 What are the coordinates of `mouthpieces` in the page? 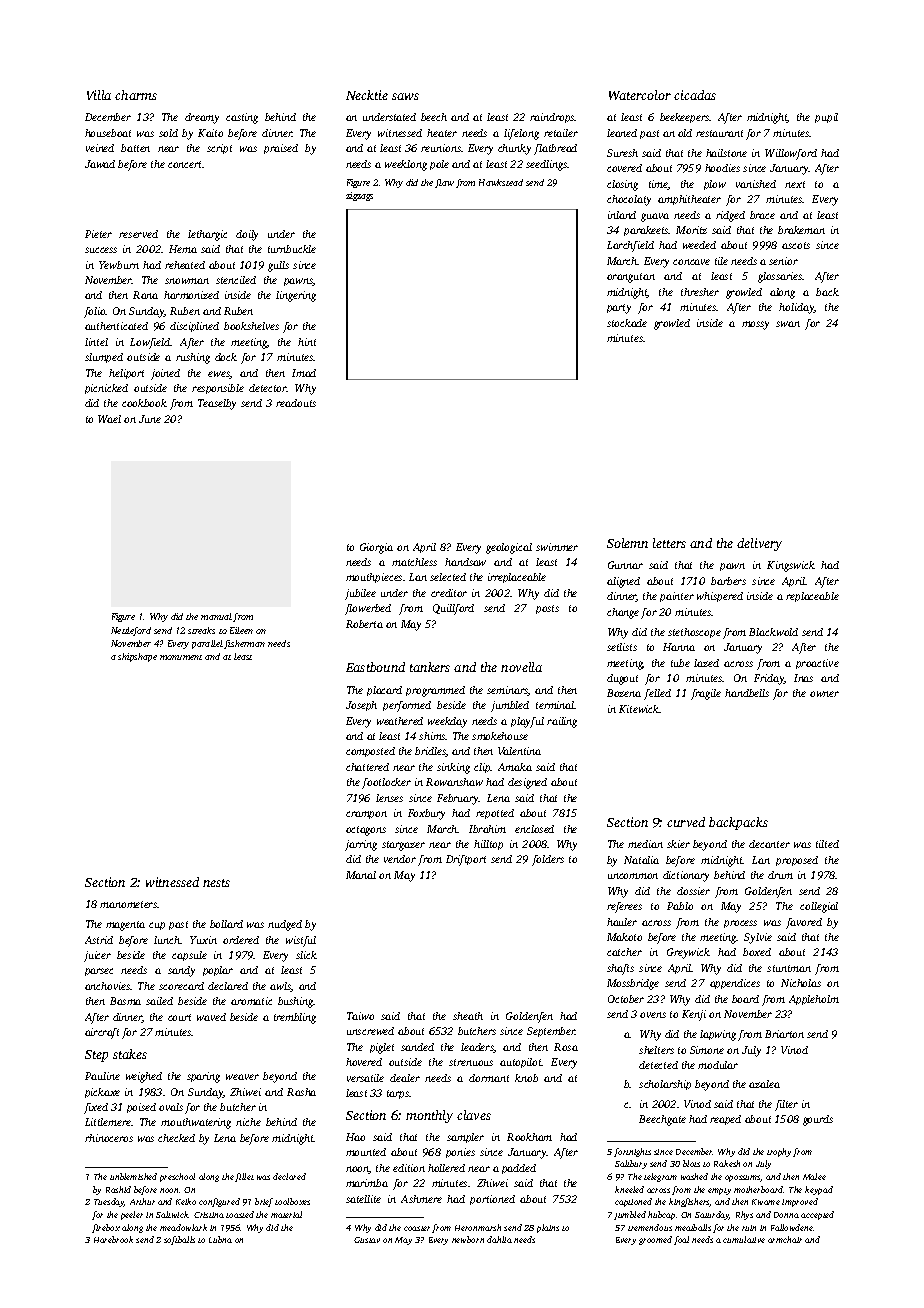 It's located at (374, 578).
